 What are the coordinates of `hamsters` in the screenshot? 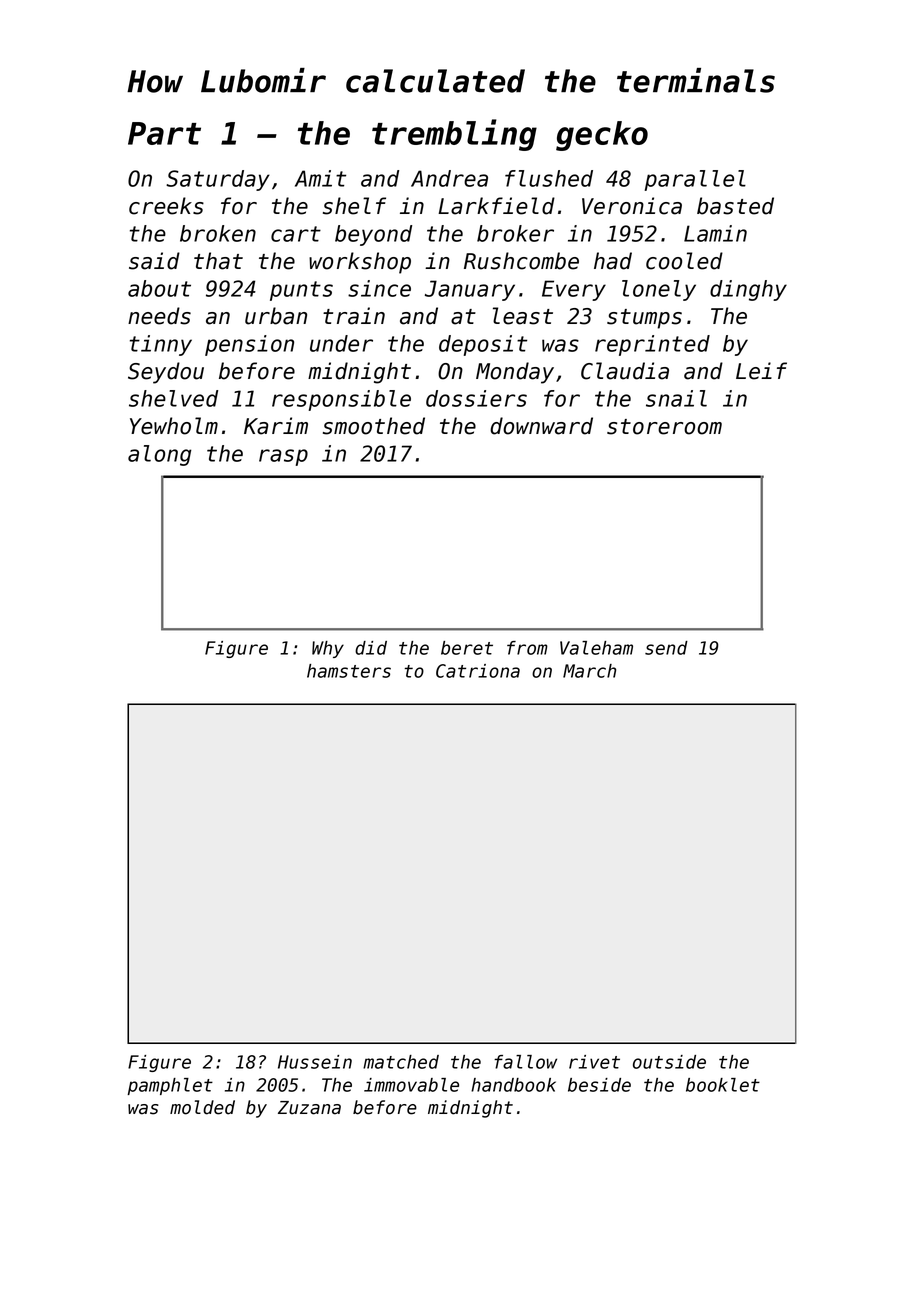 It's located at (349, 671).
